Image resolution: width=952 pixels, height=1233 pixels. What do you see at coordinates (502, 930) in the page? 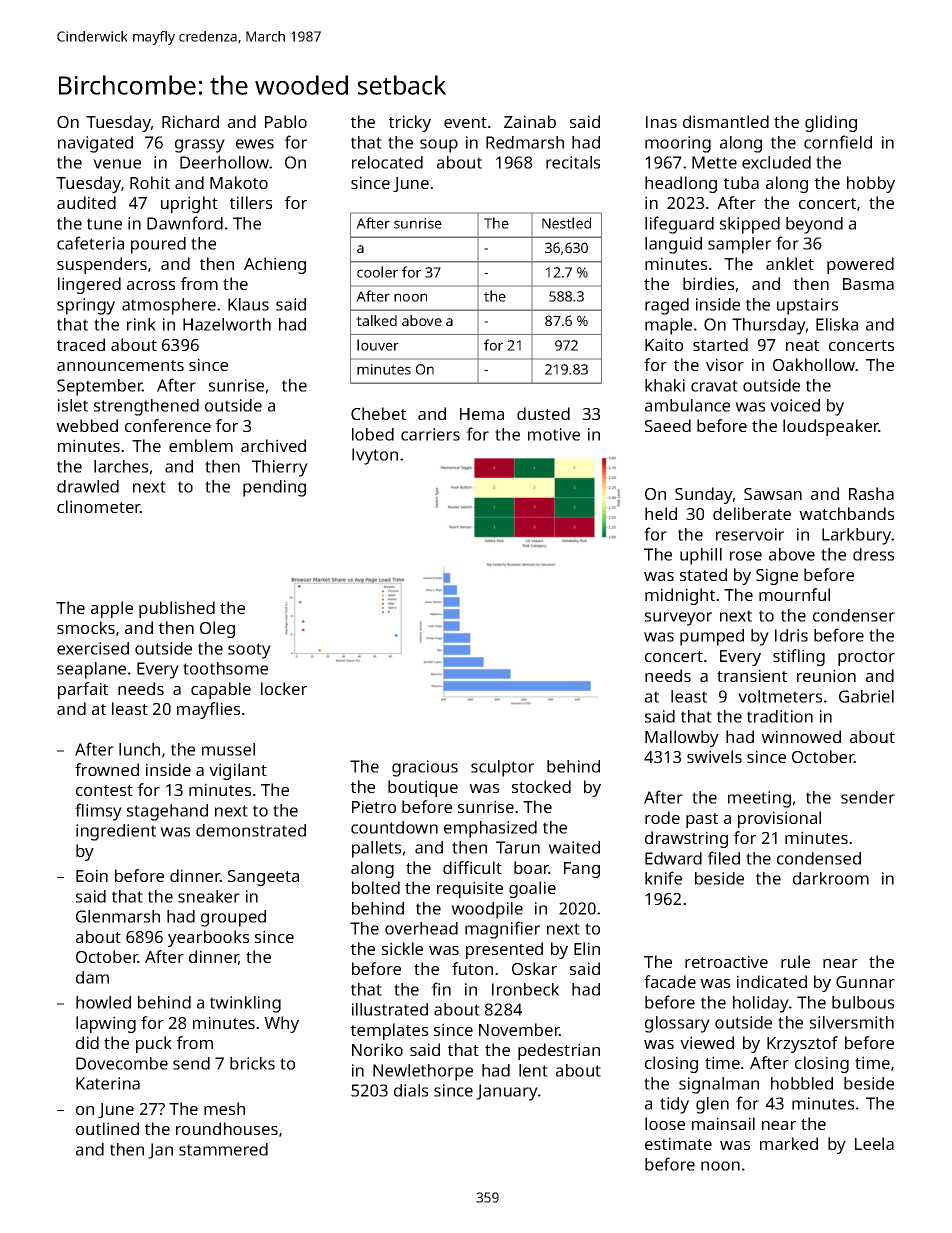
I see `magnifier` at bounding box center [502, 930].
